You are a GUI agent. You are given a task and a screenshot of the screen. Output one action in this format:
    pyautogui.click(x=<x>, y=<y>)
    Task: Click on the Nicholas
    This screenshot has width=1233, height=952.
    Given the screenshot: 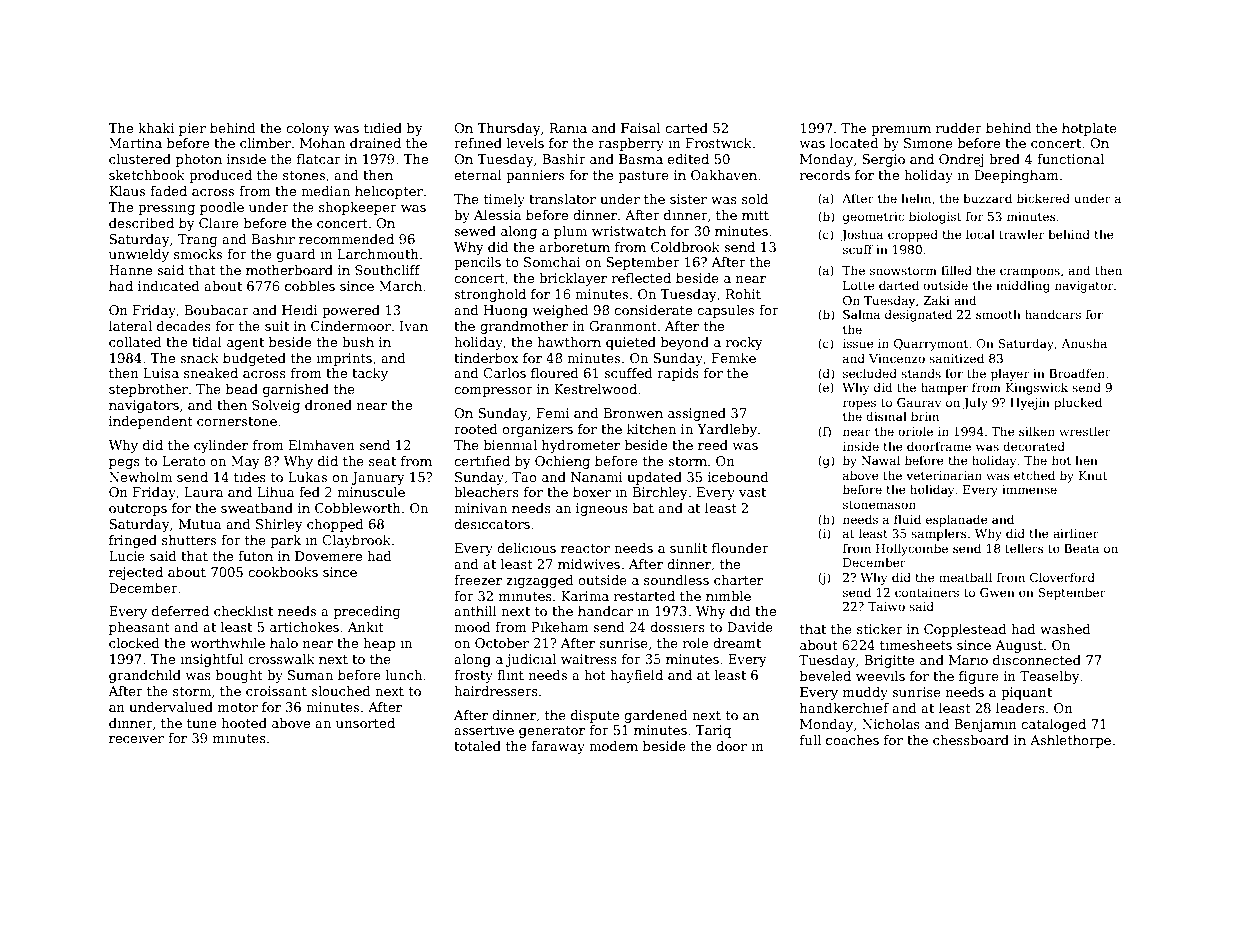 What is the action you would take?
    pyautogui.click(x=891, y=724)
